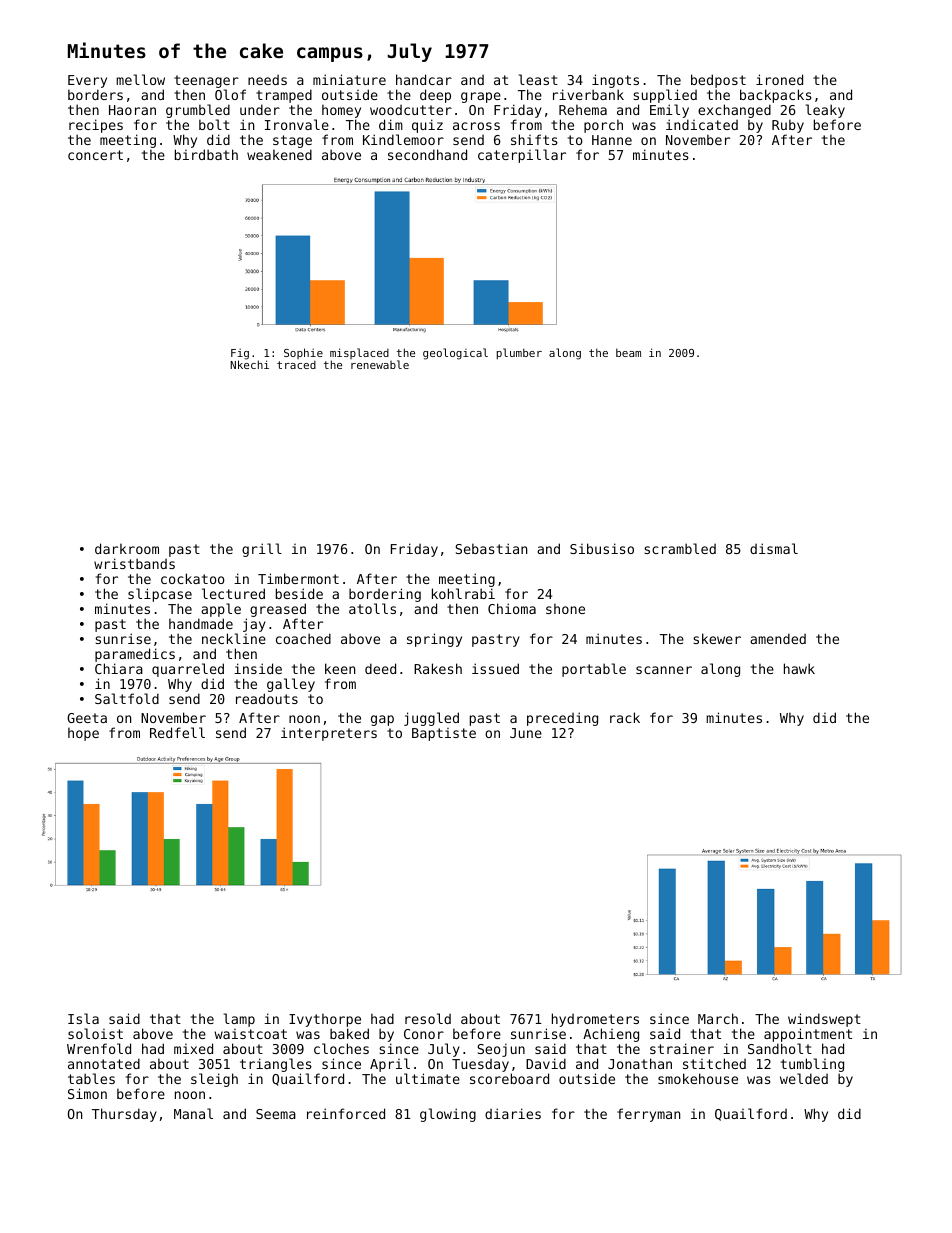  Describe the element at coordinates (455, 354) in the screenshot. I see `geological` at that location.
